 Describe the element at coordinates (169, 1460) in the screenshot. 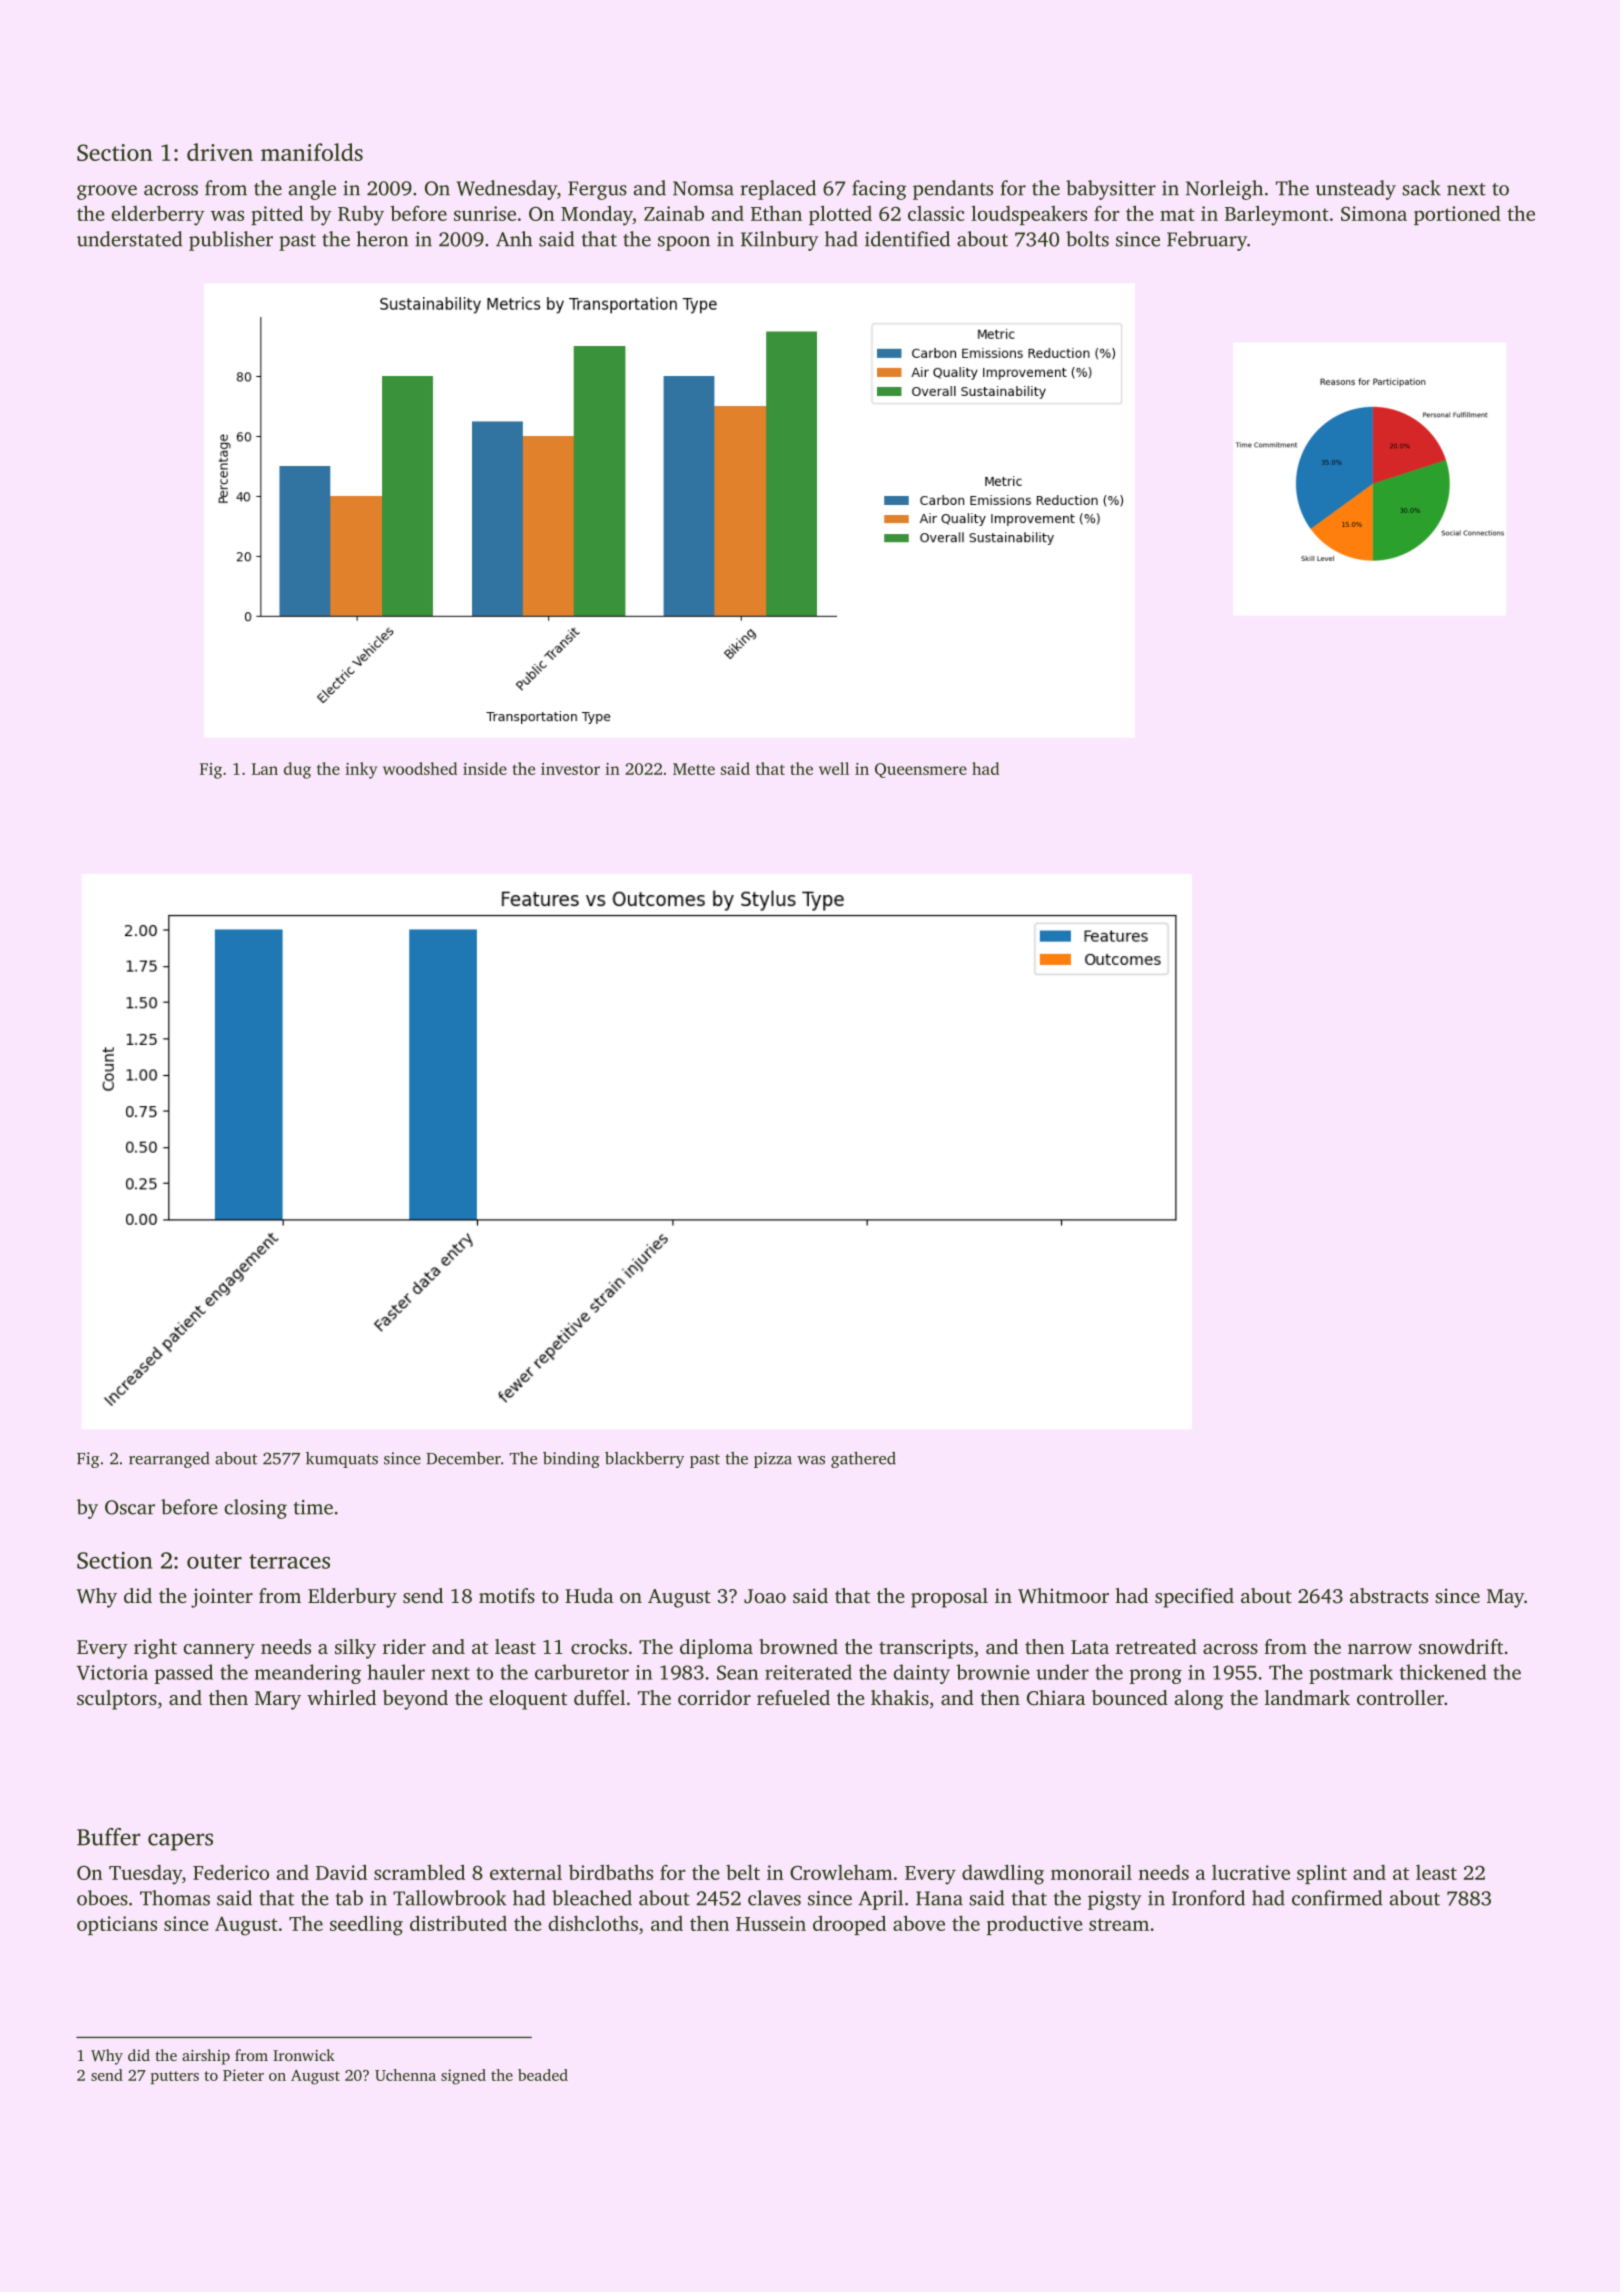

I see `rearranged` at that location.
